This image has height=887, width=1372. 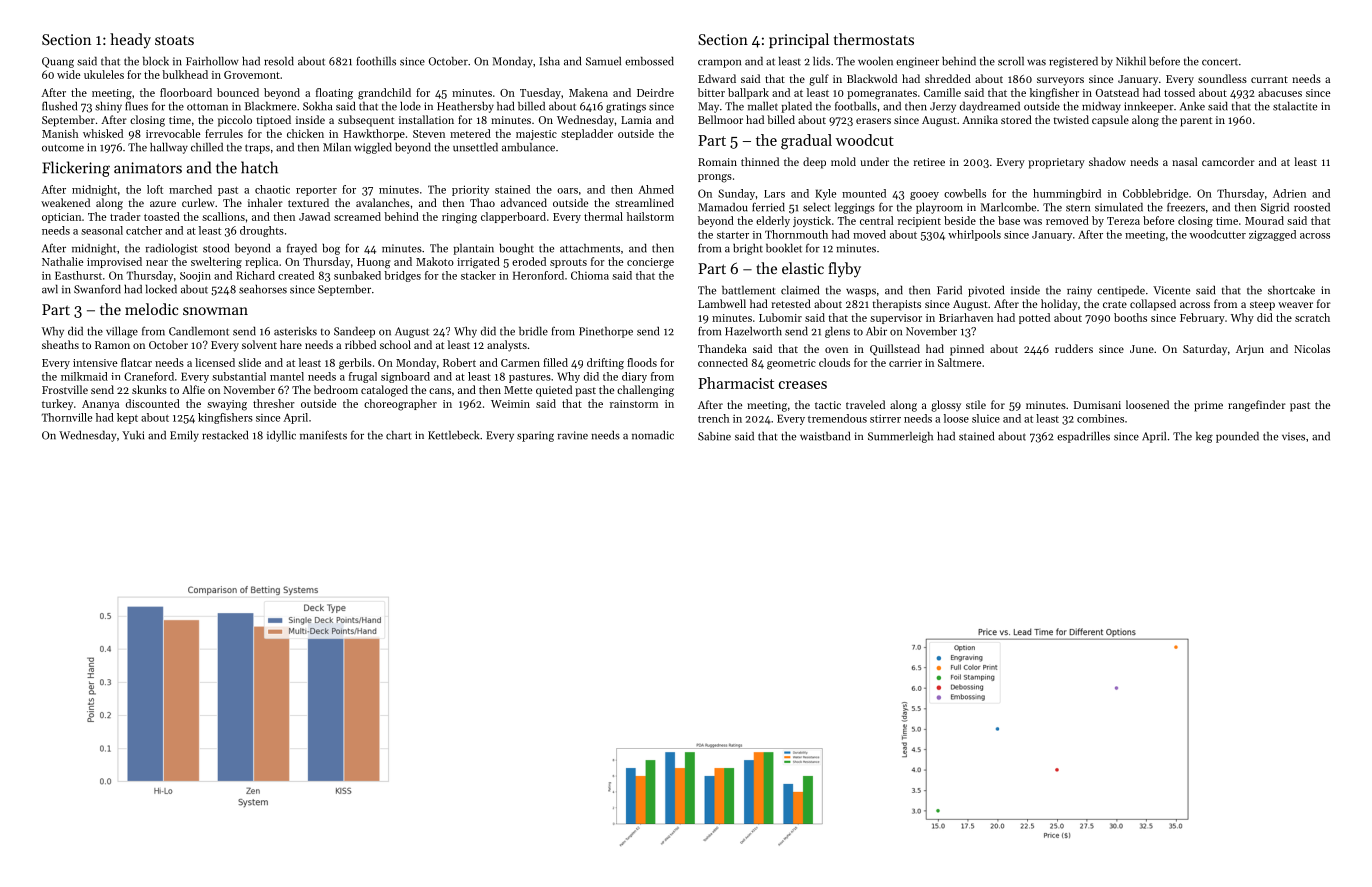 What do you see at coordinates (1312, 348) in the image?
I see `Nicolas` at bounding box center [1312, 348].
